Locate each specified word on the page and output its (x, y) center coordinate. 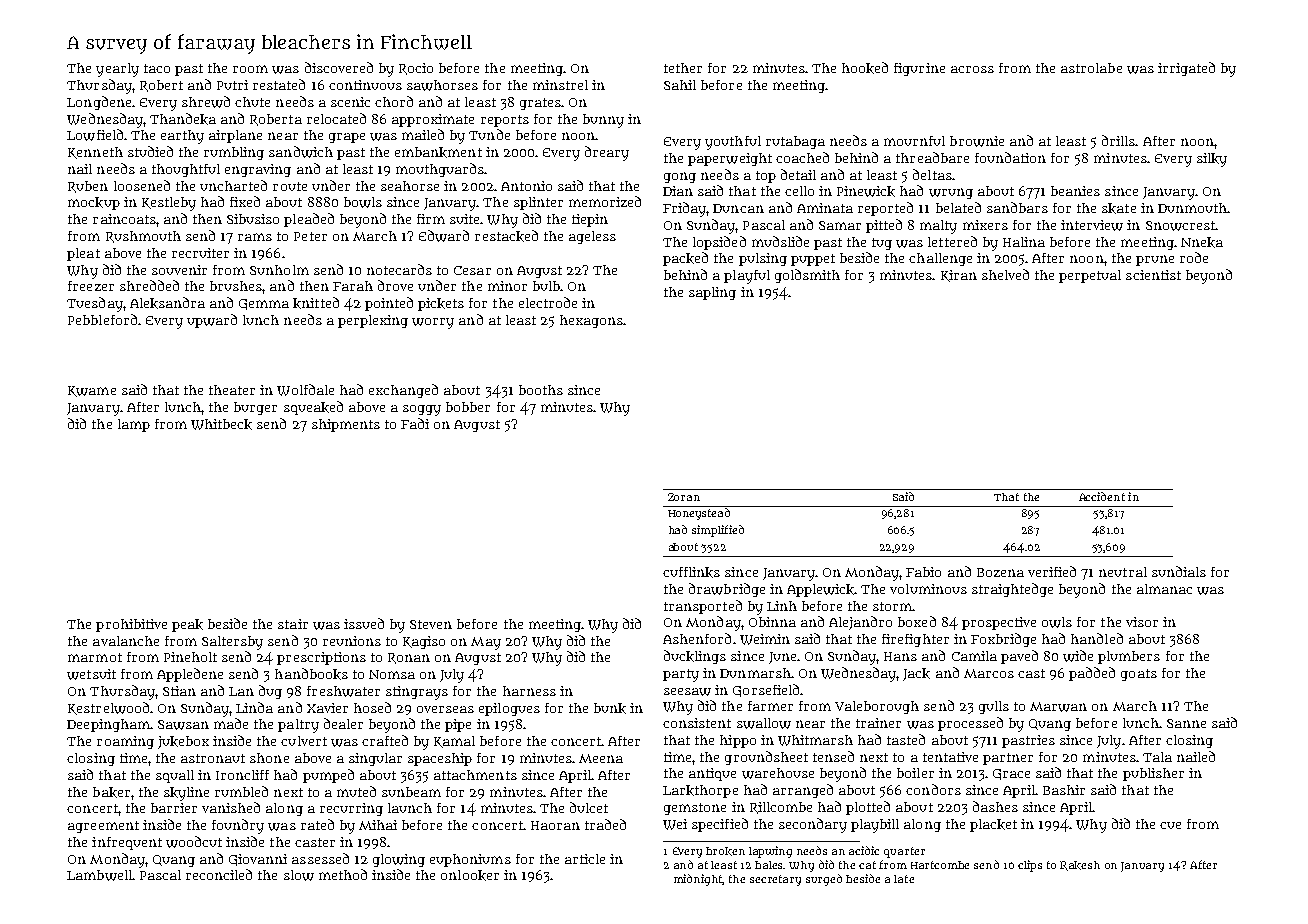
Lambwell (99, 875)
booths (541, 390)
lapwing (770, 852)
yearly (117, 70)
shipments (346, 425)
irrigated (1186, 69)
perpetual (1090, 276)
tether (683, 68)
